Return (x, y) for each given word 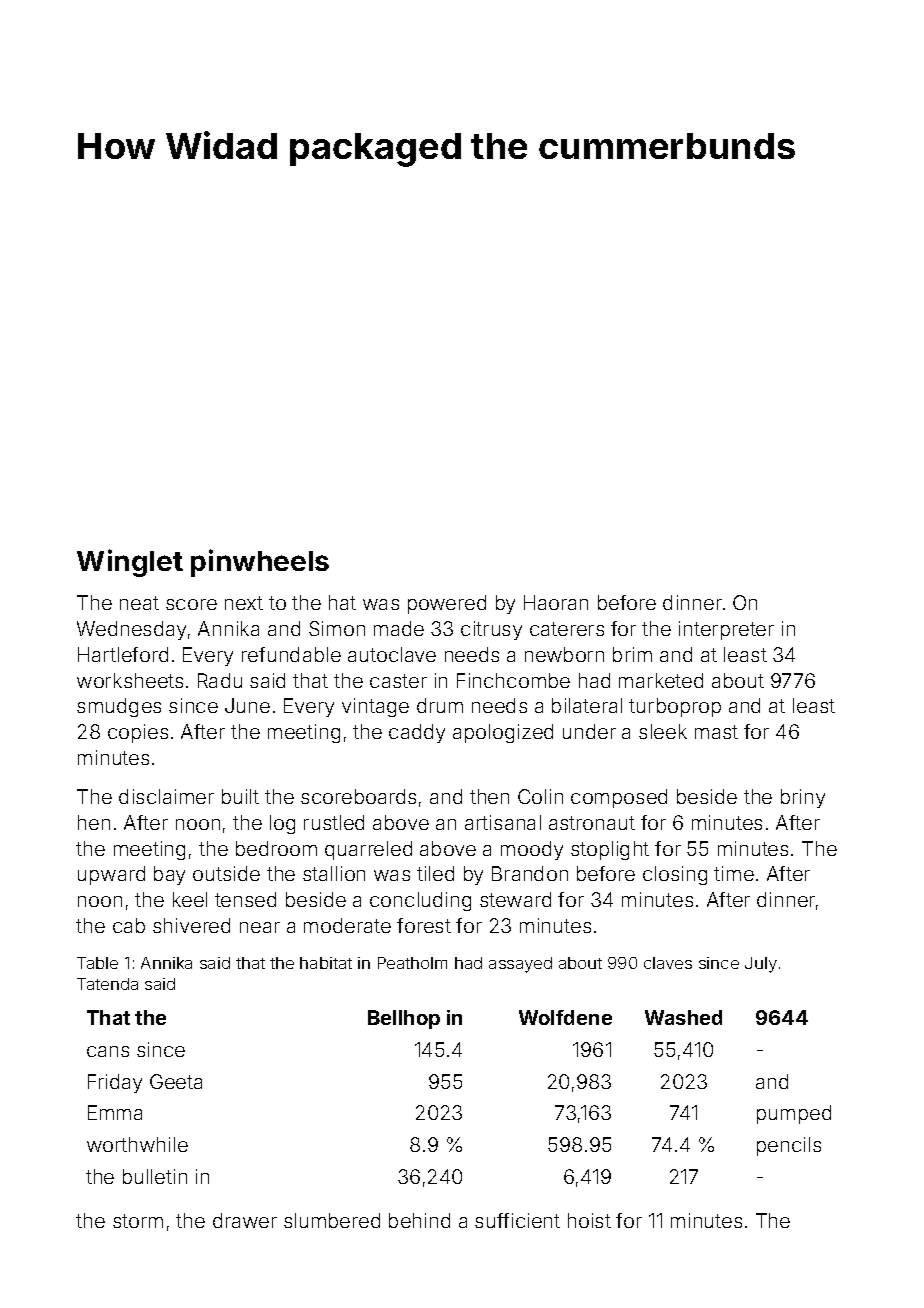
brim (632, 654)
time (734, 873)
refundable (291, 654)
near (260, 927)
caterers (567, 629)
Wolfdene (565, 1017)
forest (424, 925)
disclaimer (166, 796)
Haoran (556, 602)
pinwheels (260, 563)
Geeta (176, 1081)
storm (138, 1221)
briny (803, 798)
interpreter (726, 630)
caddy (417, 733)
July (761, 965)
